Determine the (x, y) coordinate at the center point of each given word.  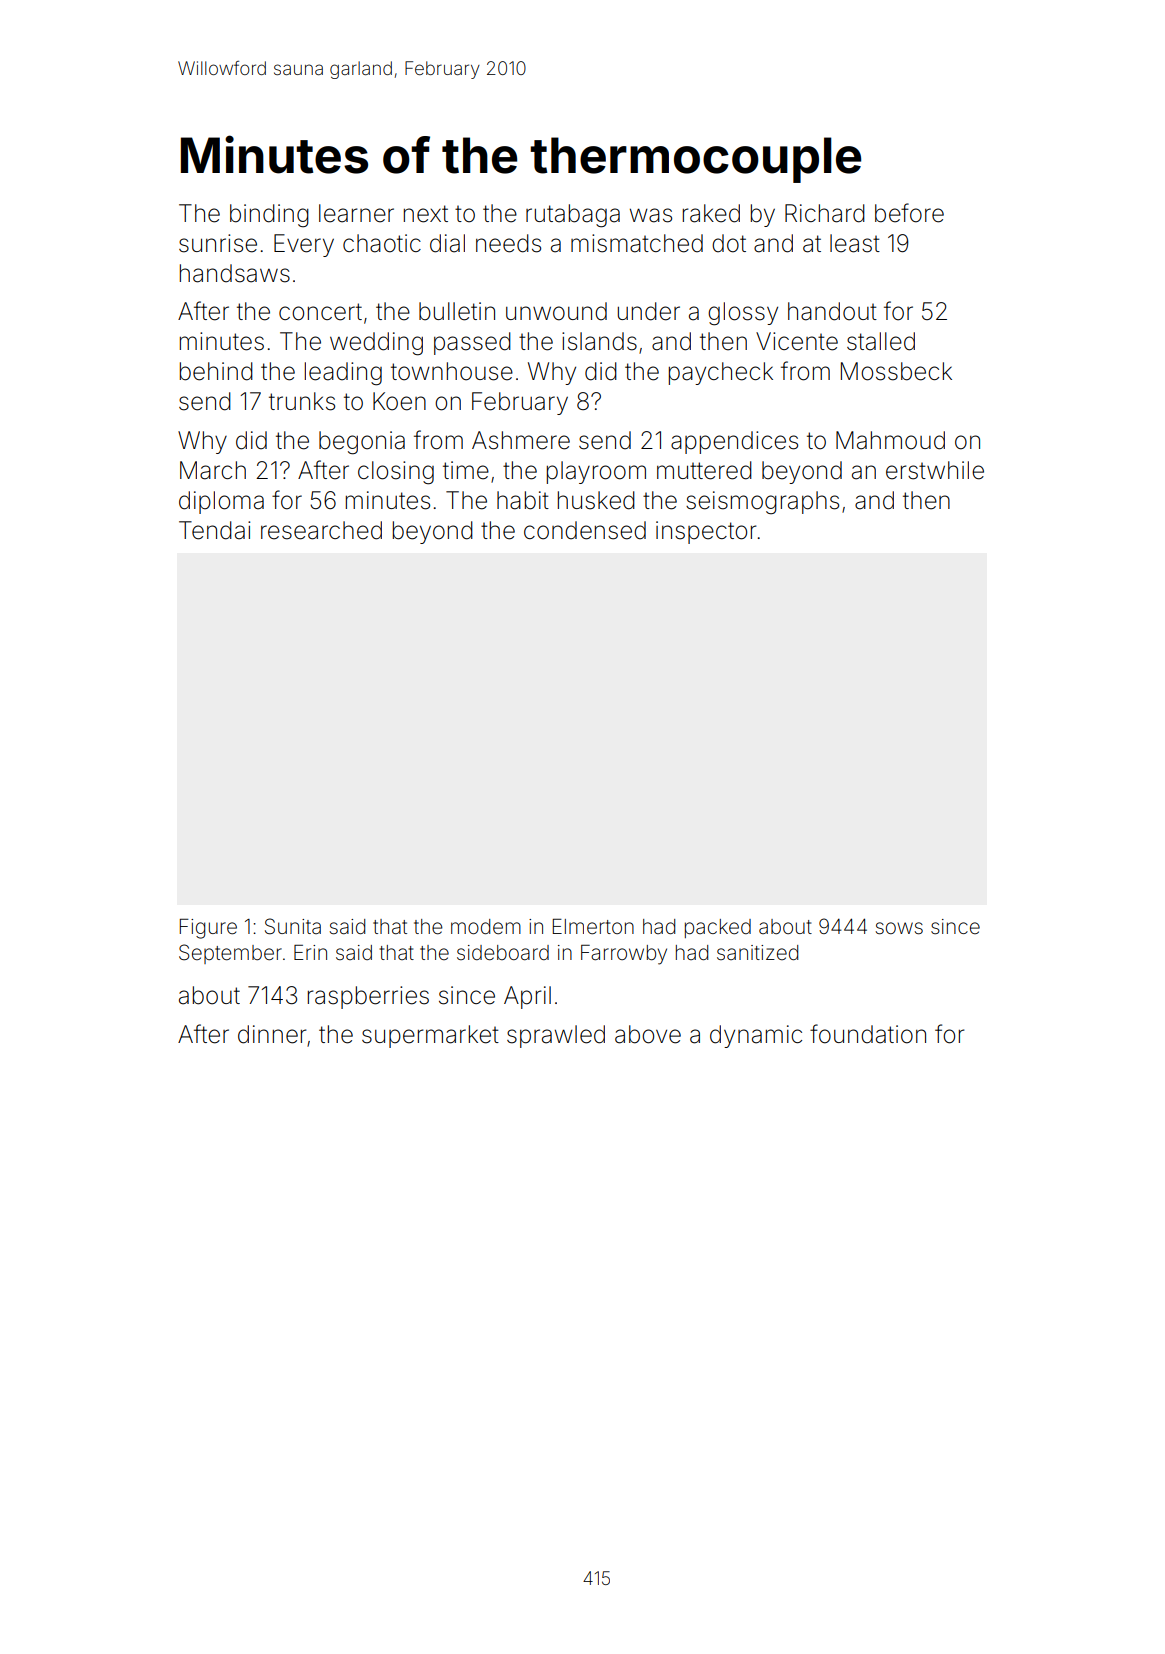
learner (356, 213)
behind (216, 371)
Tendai (214, 530)
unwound (556, 311)
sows (899, 928)
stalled (881, 341)
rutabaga (573, 216)
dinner (272, 1034)
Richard (825, 213)
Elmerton (593, 927)
